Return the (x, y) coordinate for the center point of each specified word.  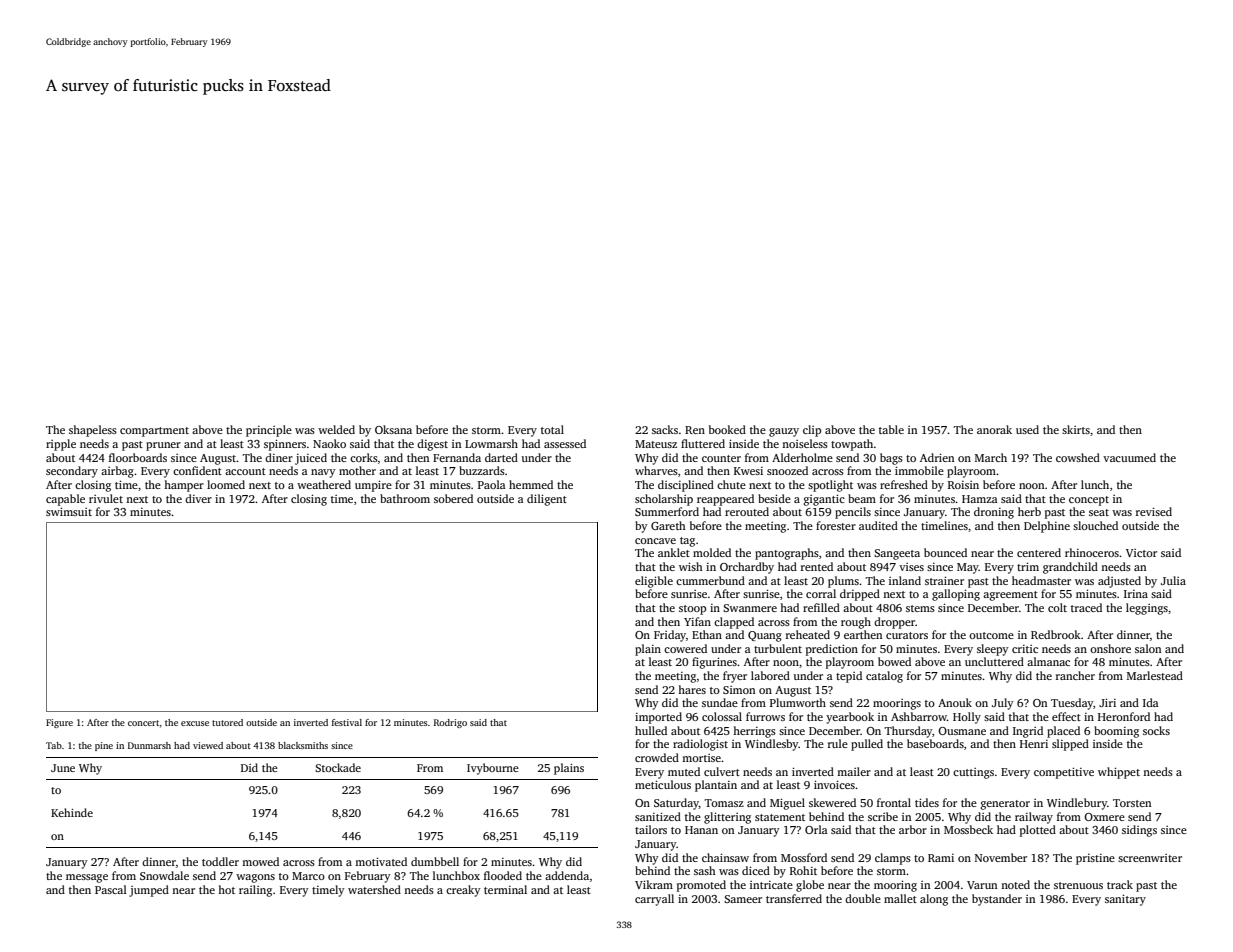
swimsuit (69, 511)
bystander (997, 900)
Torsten (1132, 803)
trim (1028, 566)
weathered (324, 484)
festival (347, 722)
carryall (654, 900)
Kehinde (72, 812)
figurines (714, 663)
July (1003, 704)
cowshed (1078, 457)
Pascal (111, 889)
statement (780, 817)
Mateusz (656, 444)
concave (655, 541)
